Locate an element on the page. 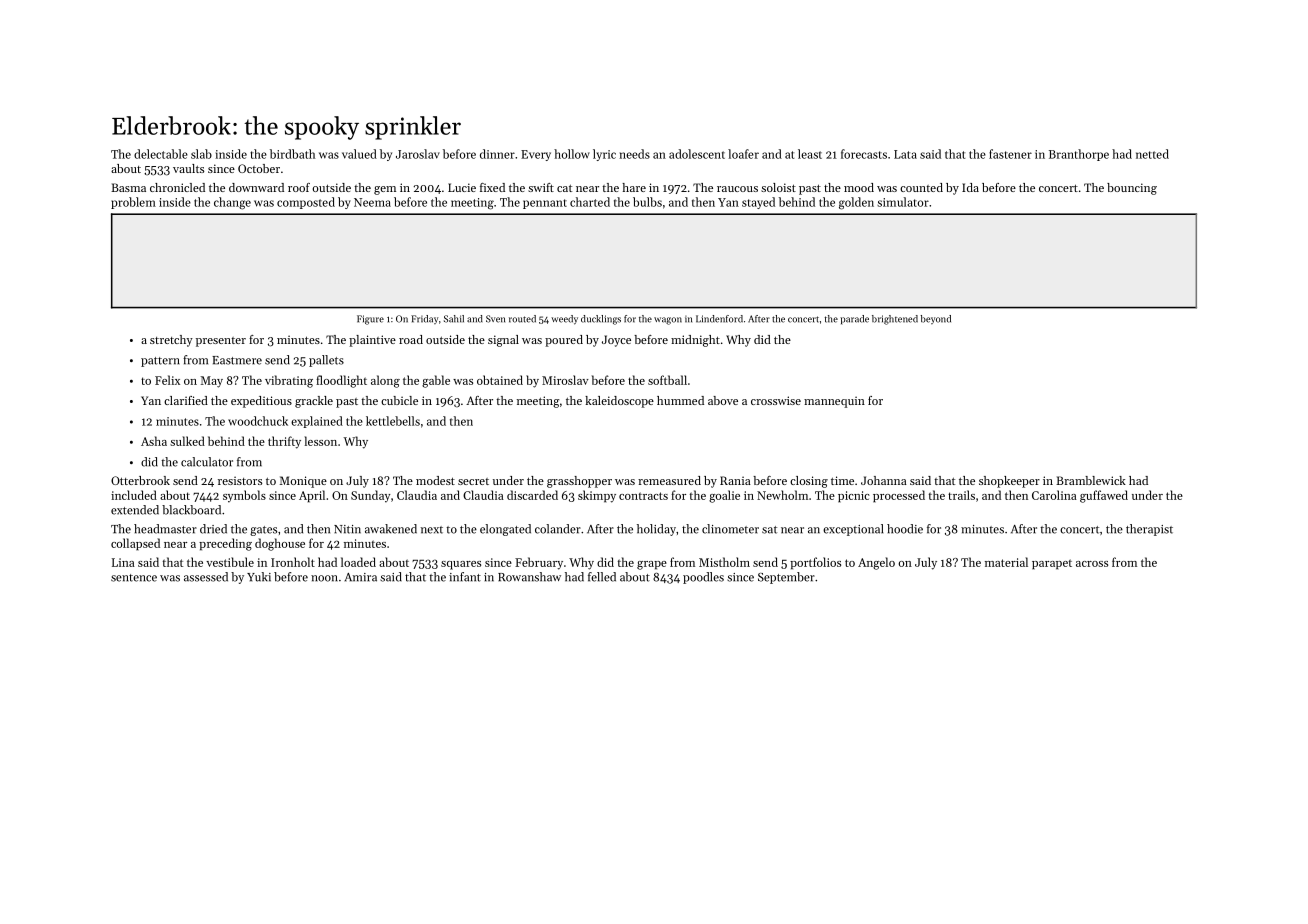  change is located at coordinates (232, 203).
